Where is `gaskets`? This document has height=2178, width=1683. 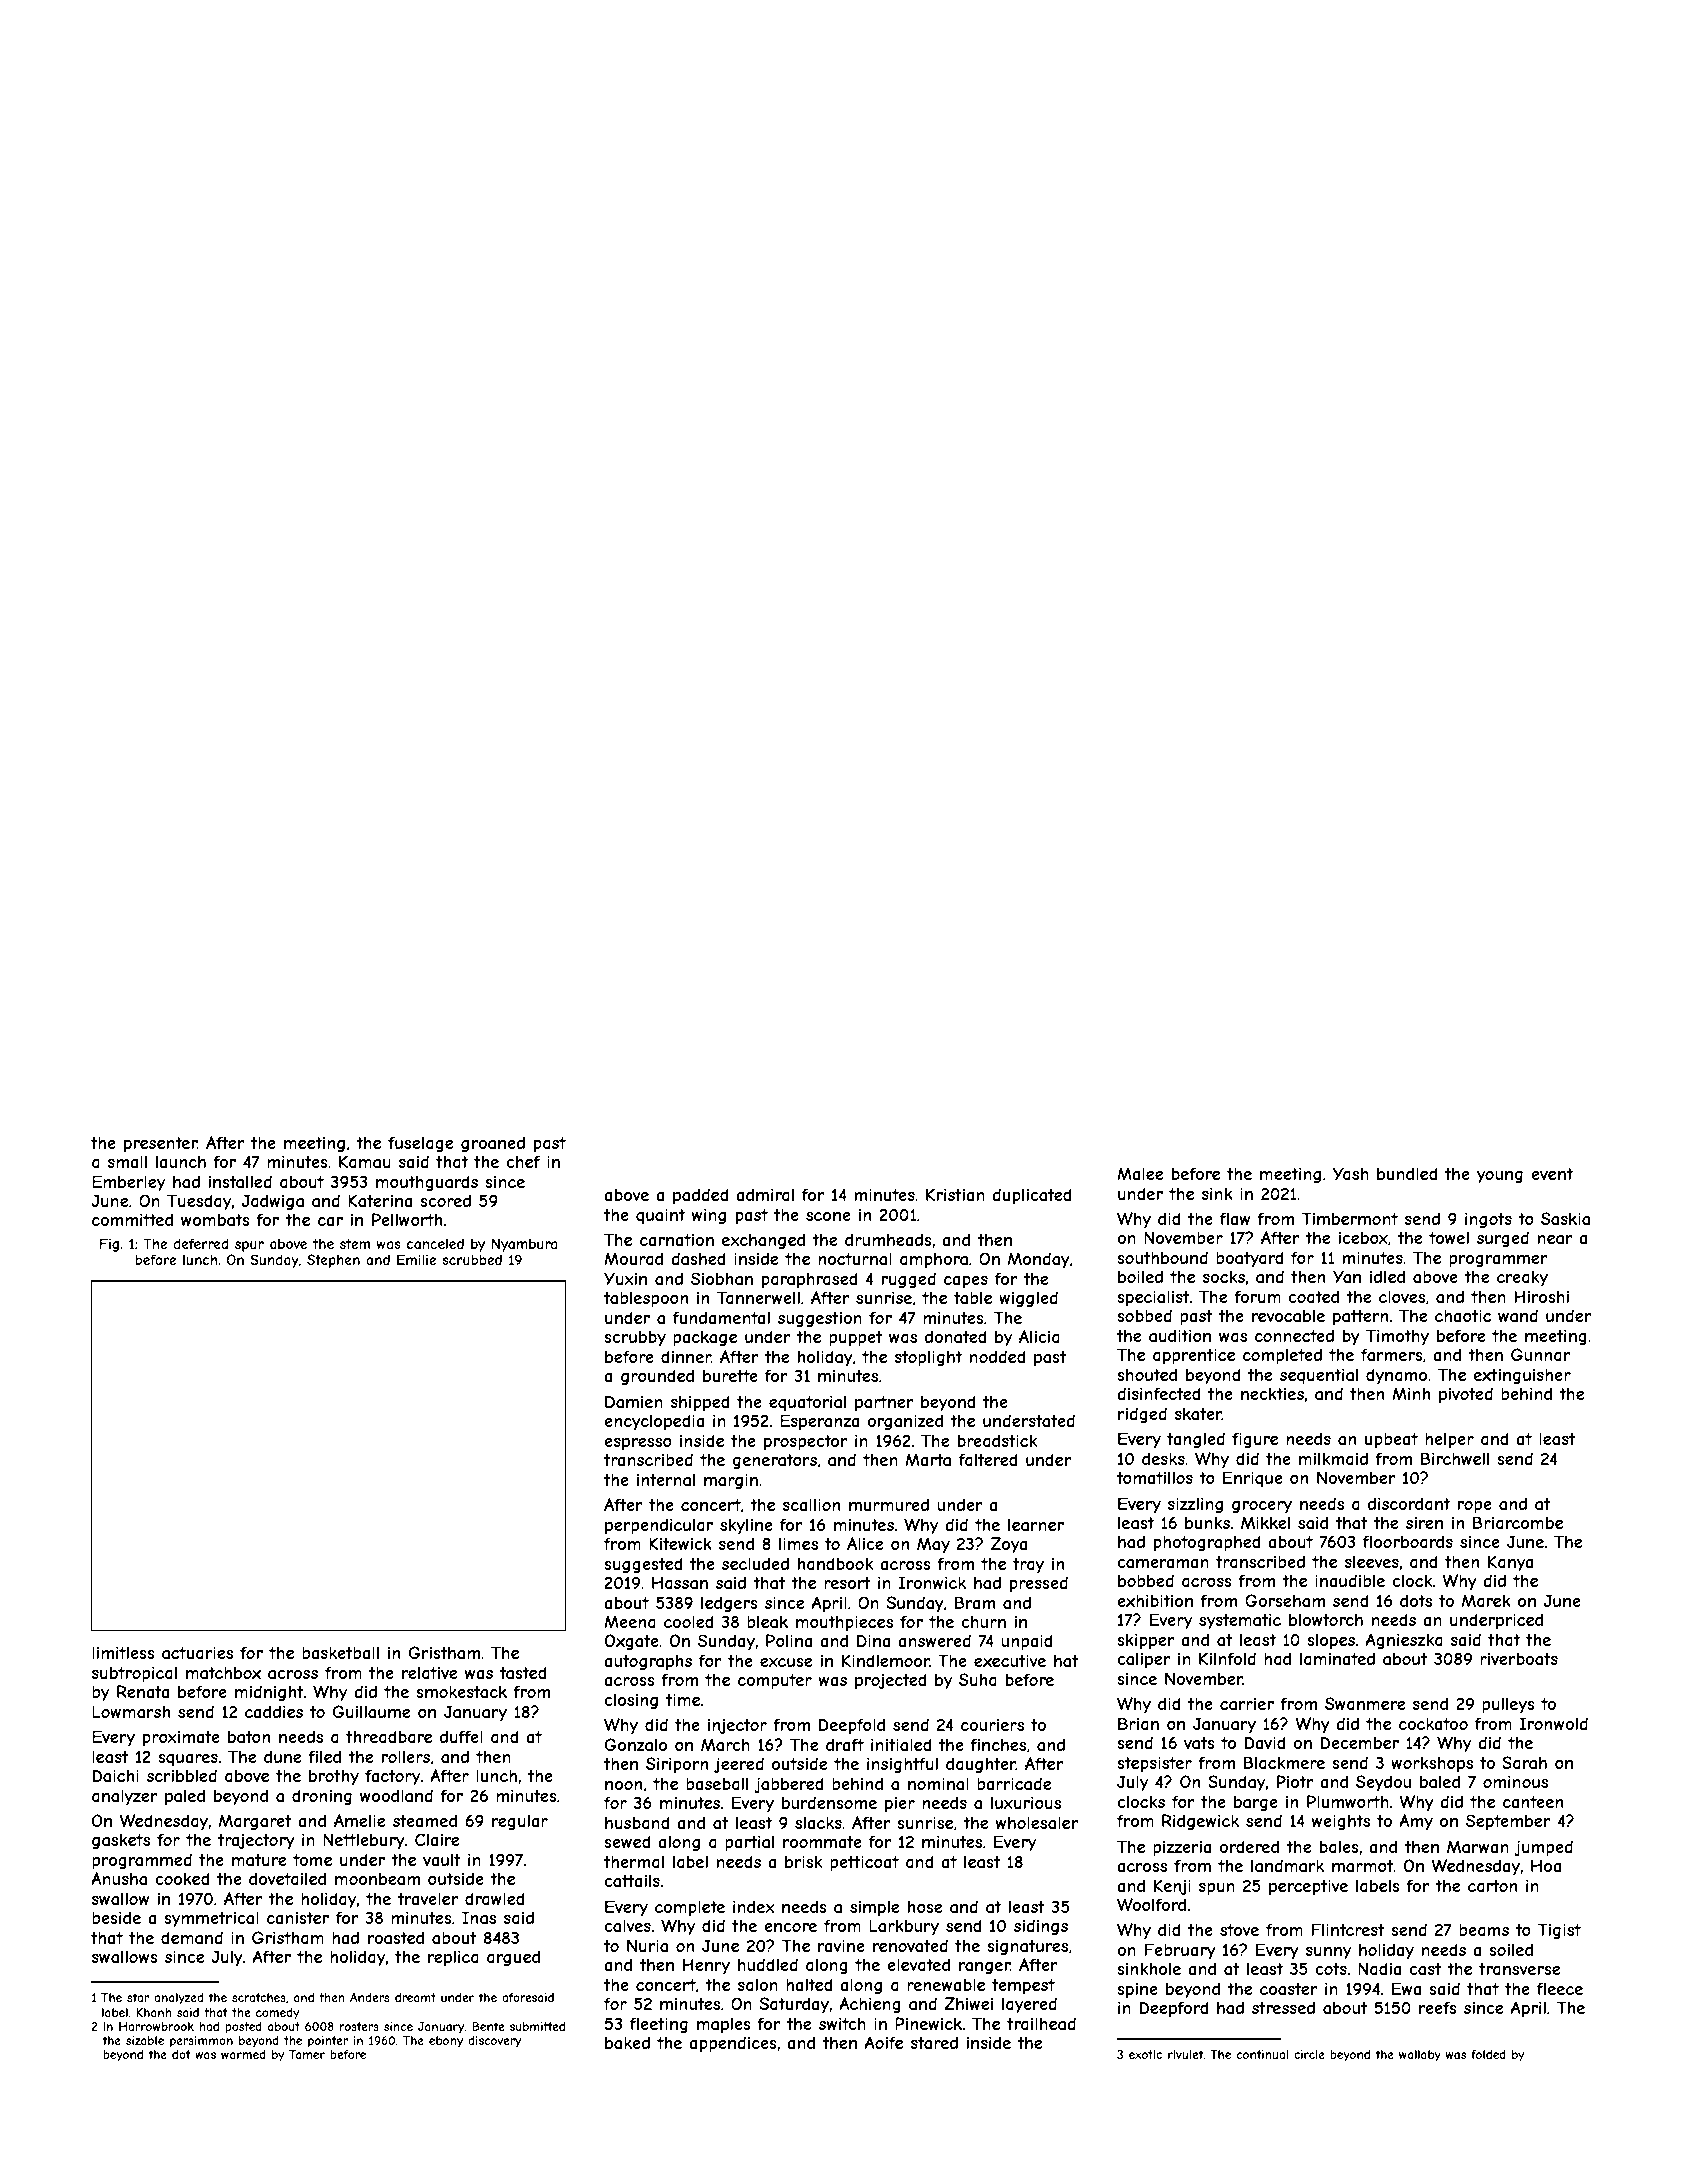 gaskets is located at coordinates (121, 1841).
